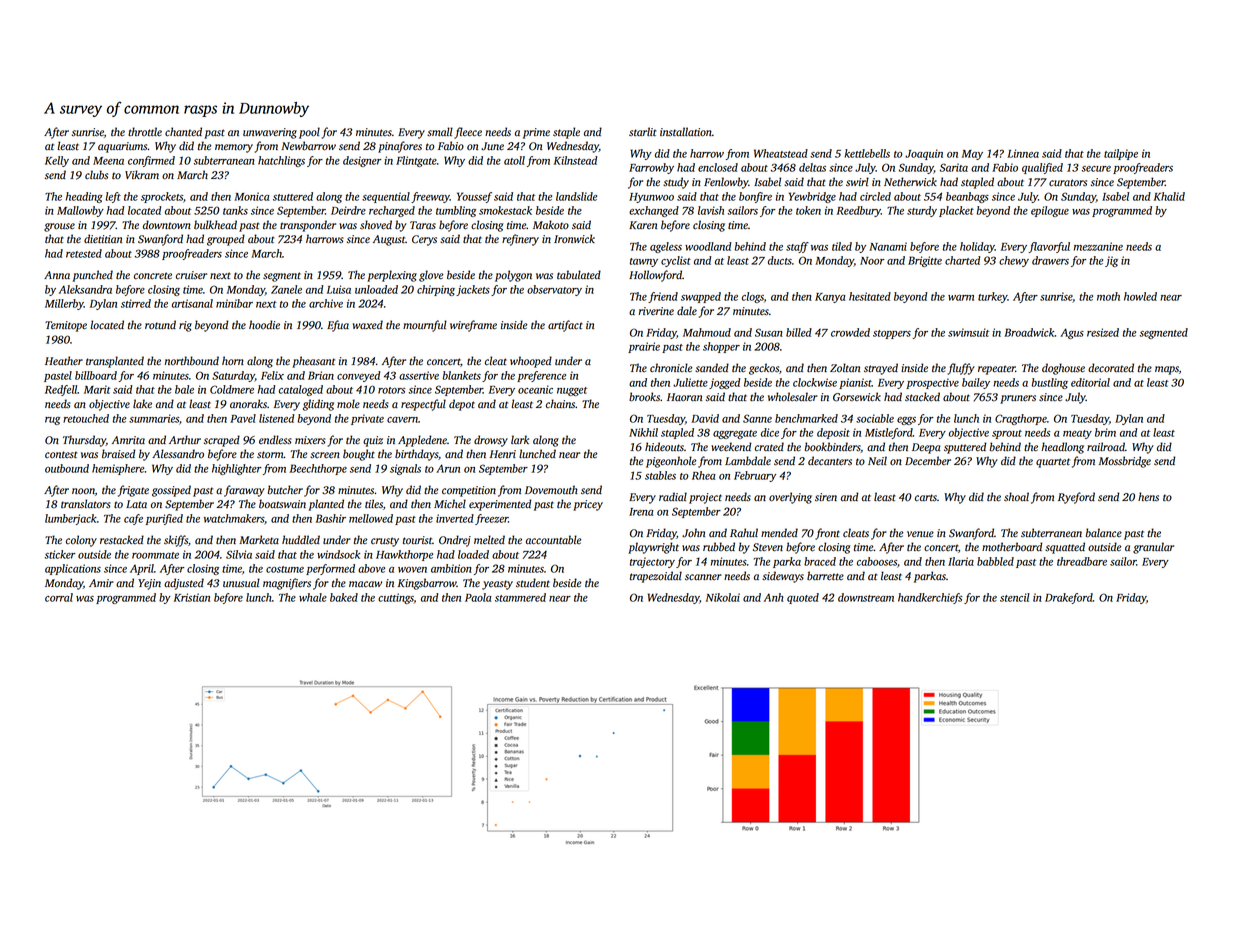  Describe the element at coordinates (192, 597) in the page. I see `Kristian` at that location.
